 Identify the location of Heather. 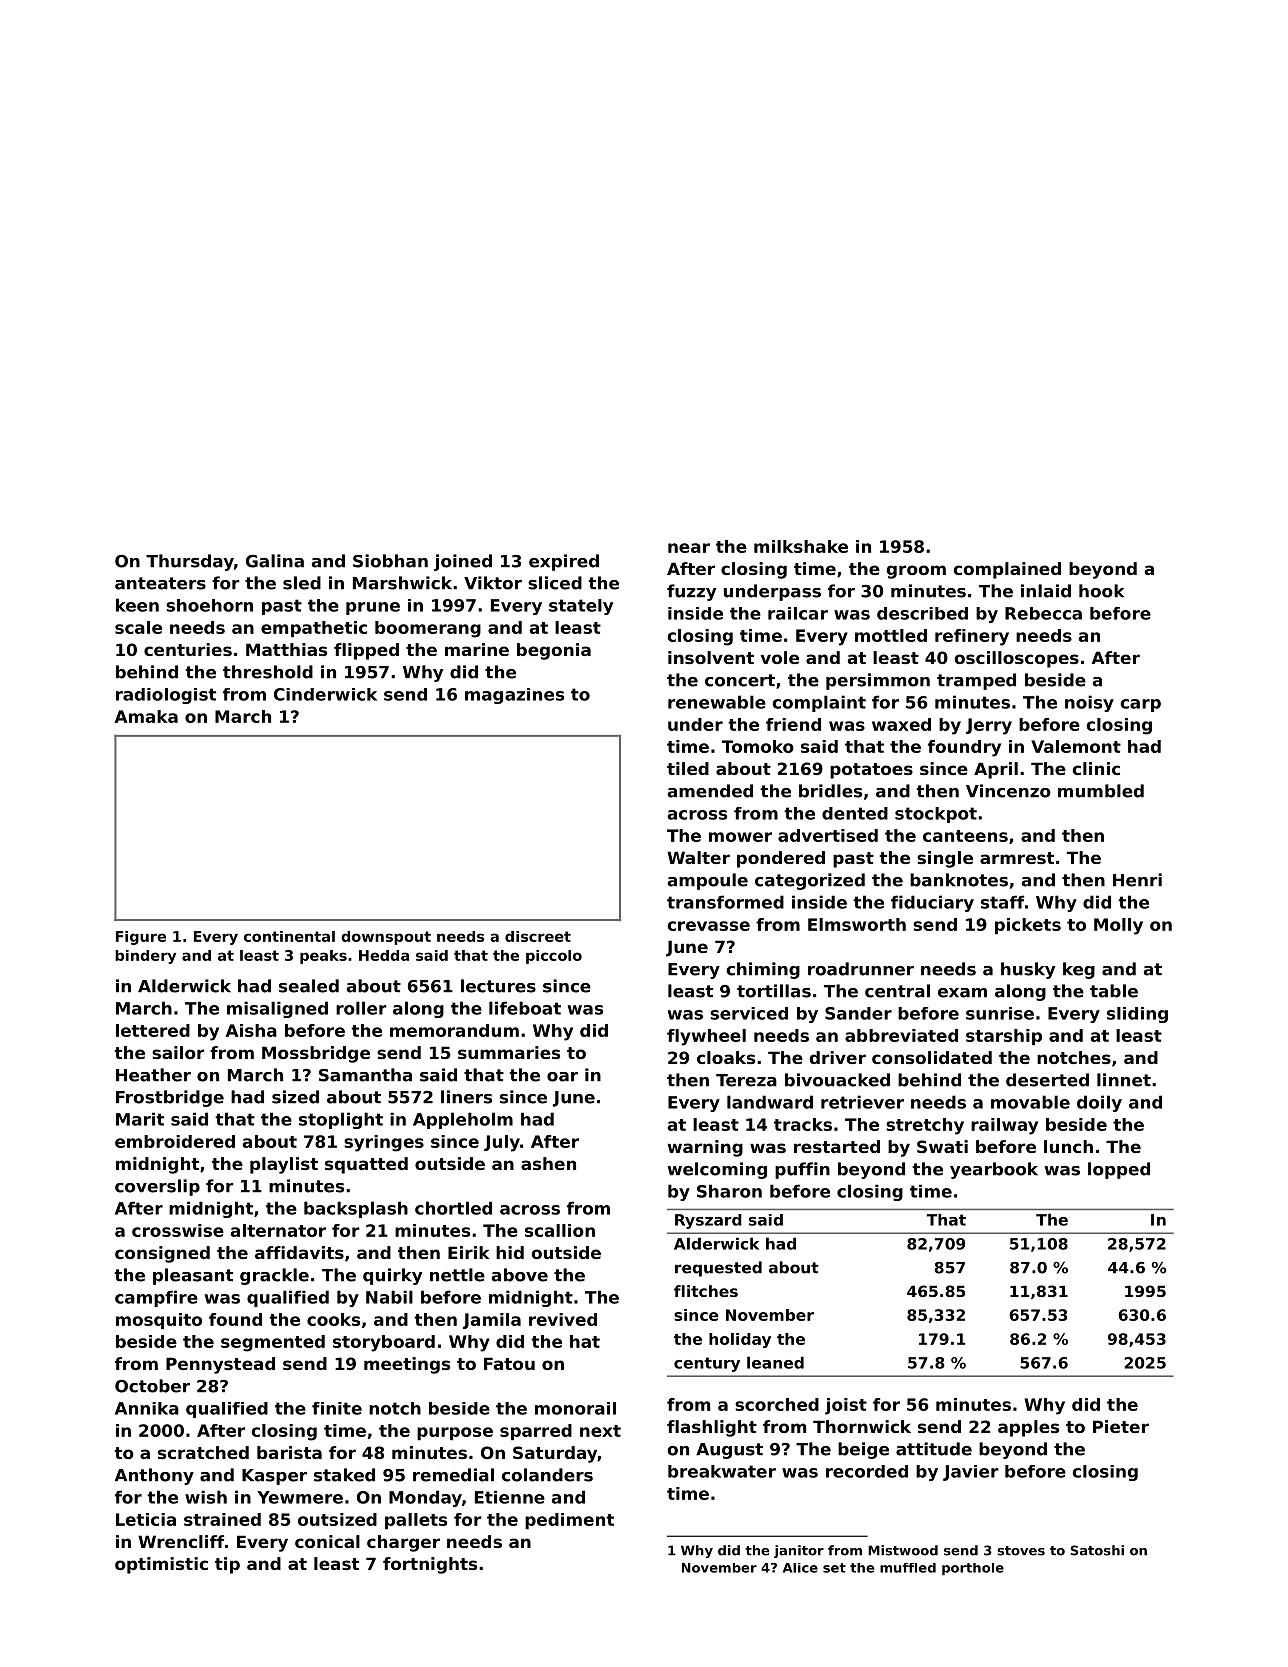
(153, 1075).
